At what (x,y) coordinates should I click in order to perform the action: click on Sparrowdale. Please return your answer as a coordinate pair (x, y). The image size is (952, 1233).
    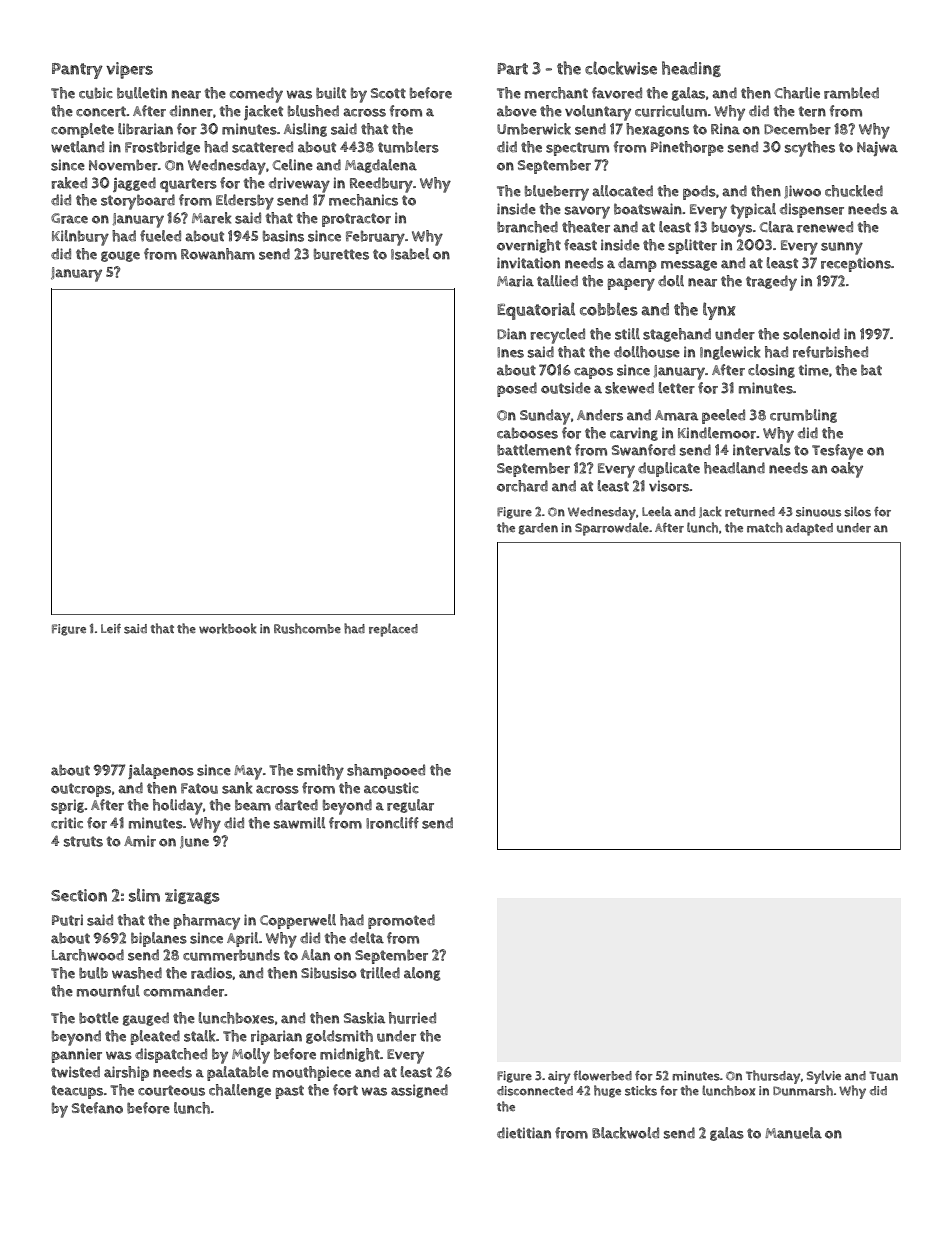
    Looking at the image, I should click on (612, 529).
